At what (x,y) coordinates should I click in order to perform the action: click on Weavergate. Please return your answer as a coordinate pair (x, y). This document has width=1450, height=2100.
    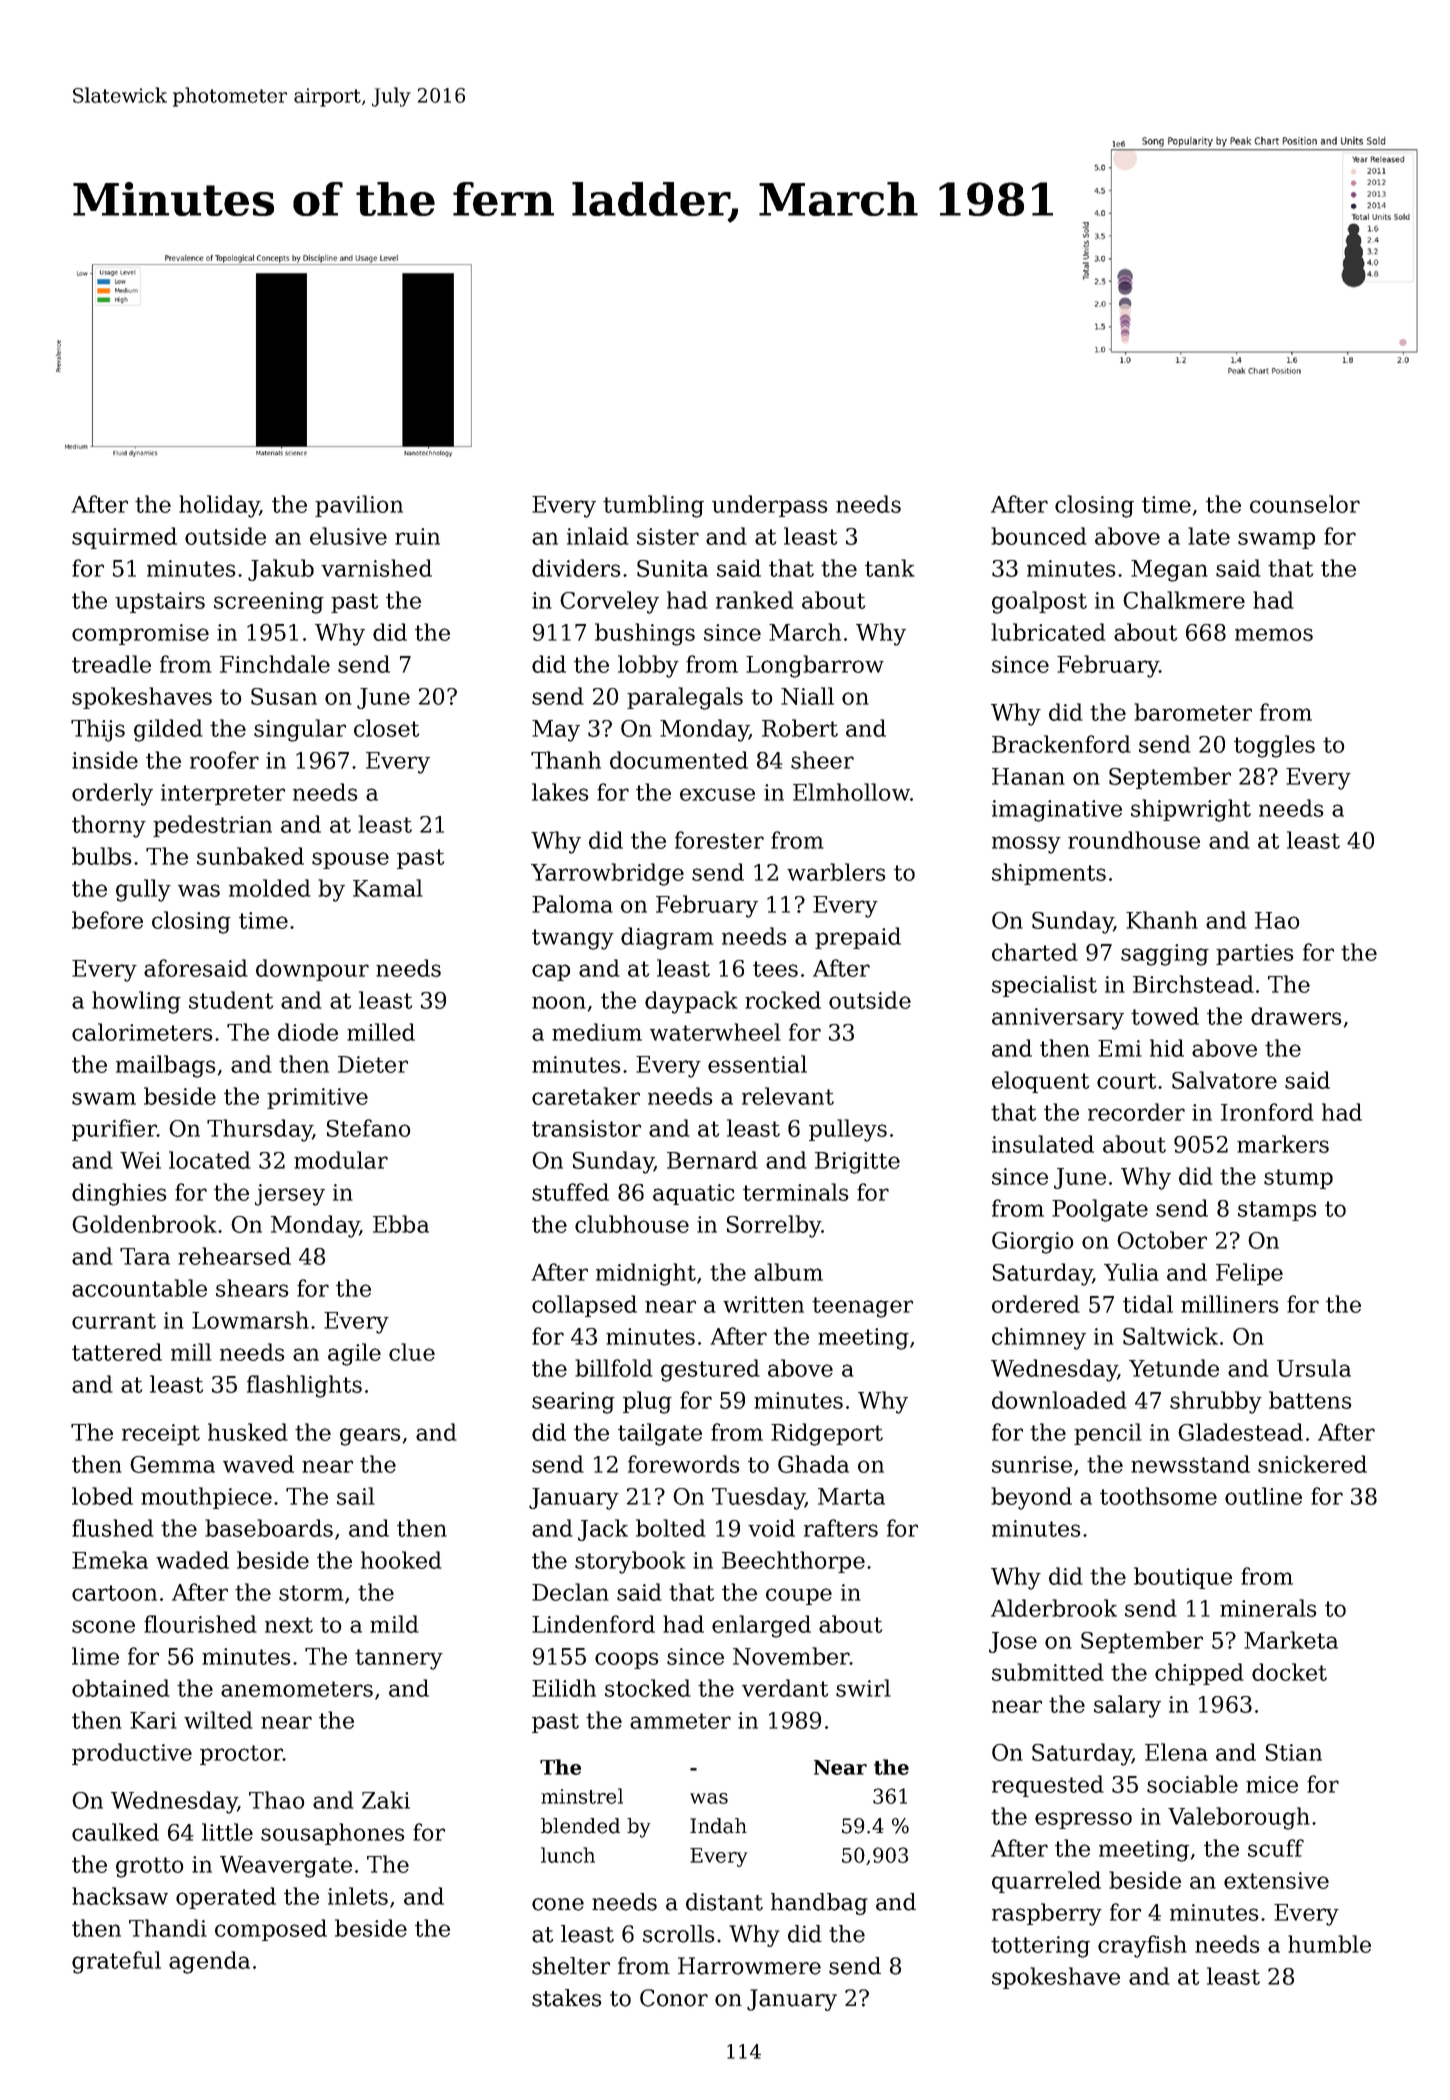
    Looking at the image, I should click on (286, 1867).
